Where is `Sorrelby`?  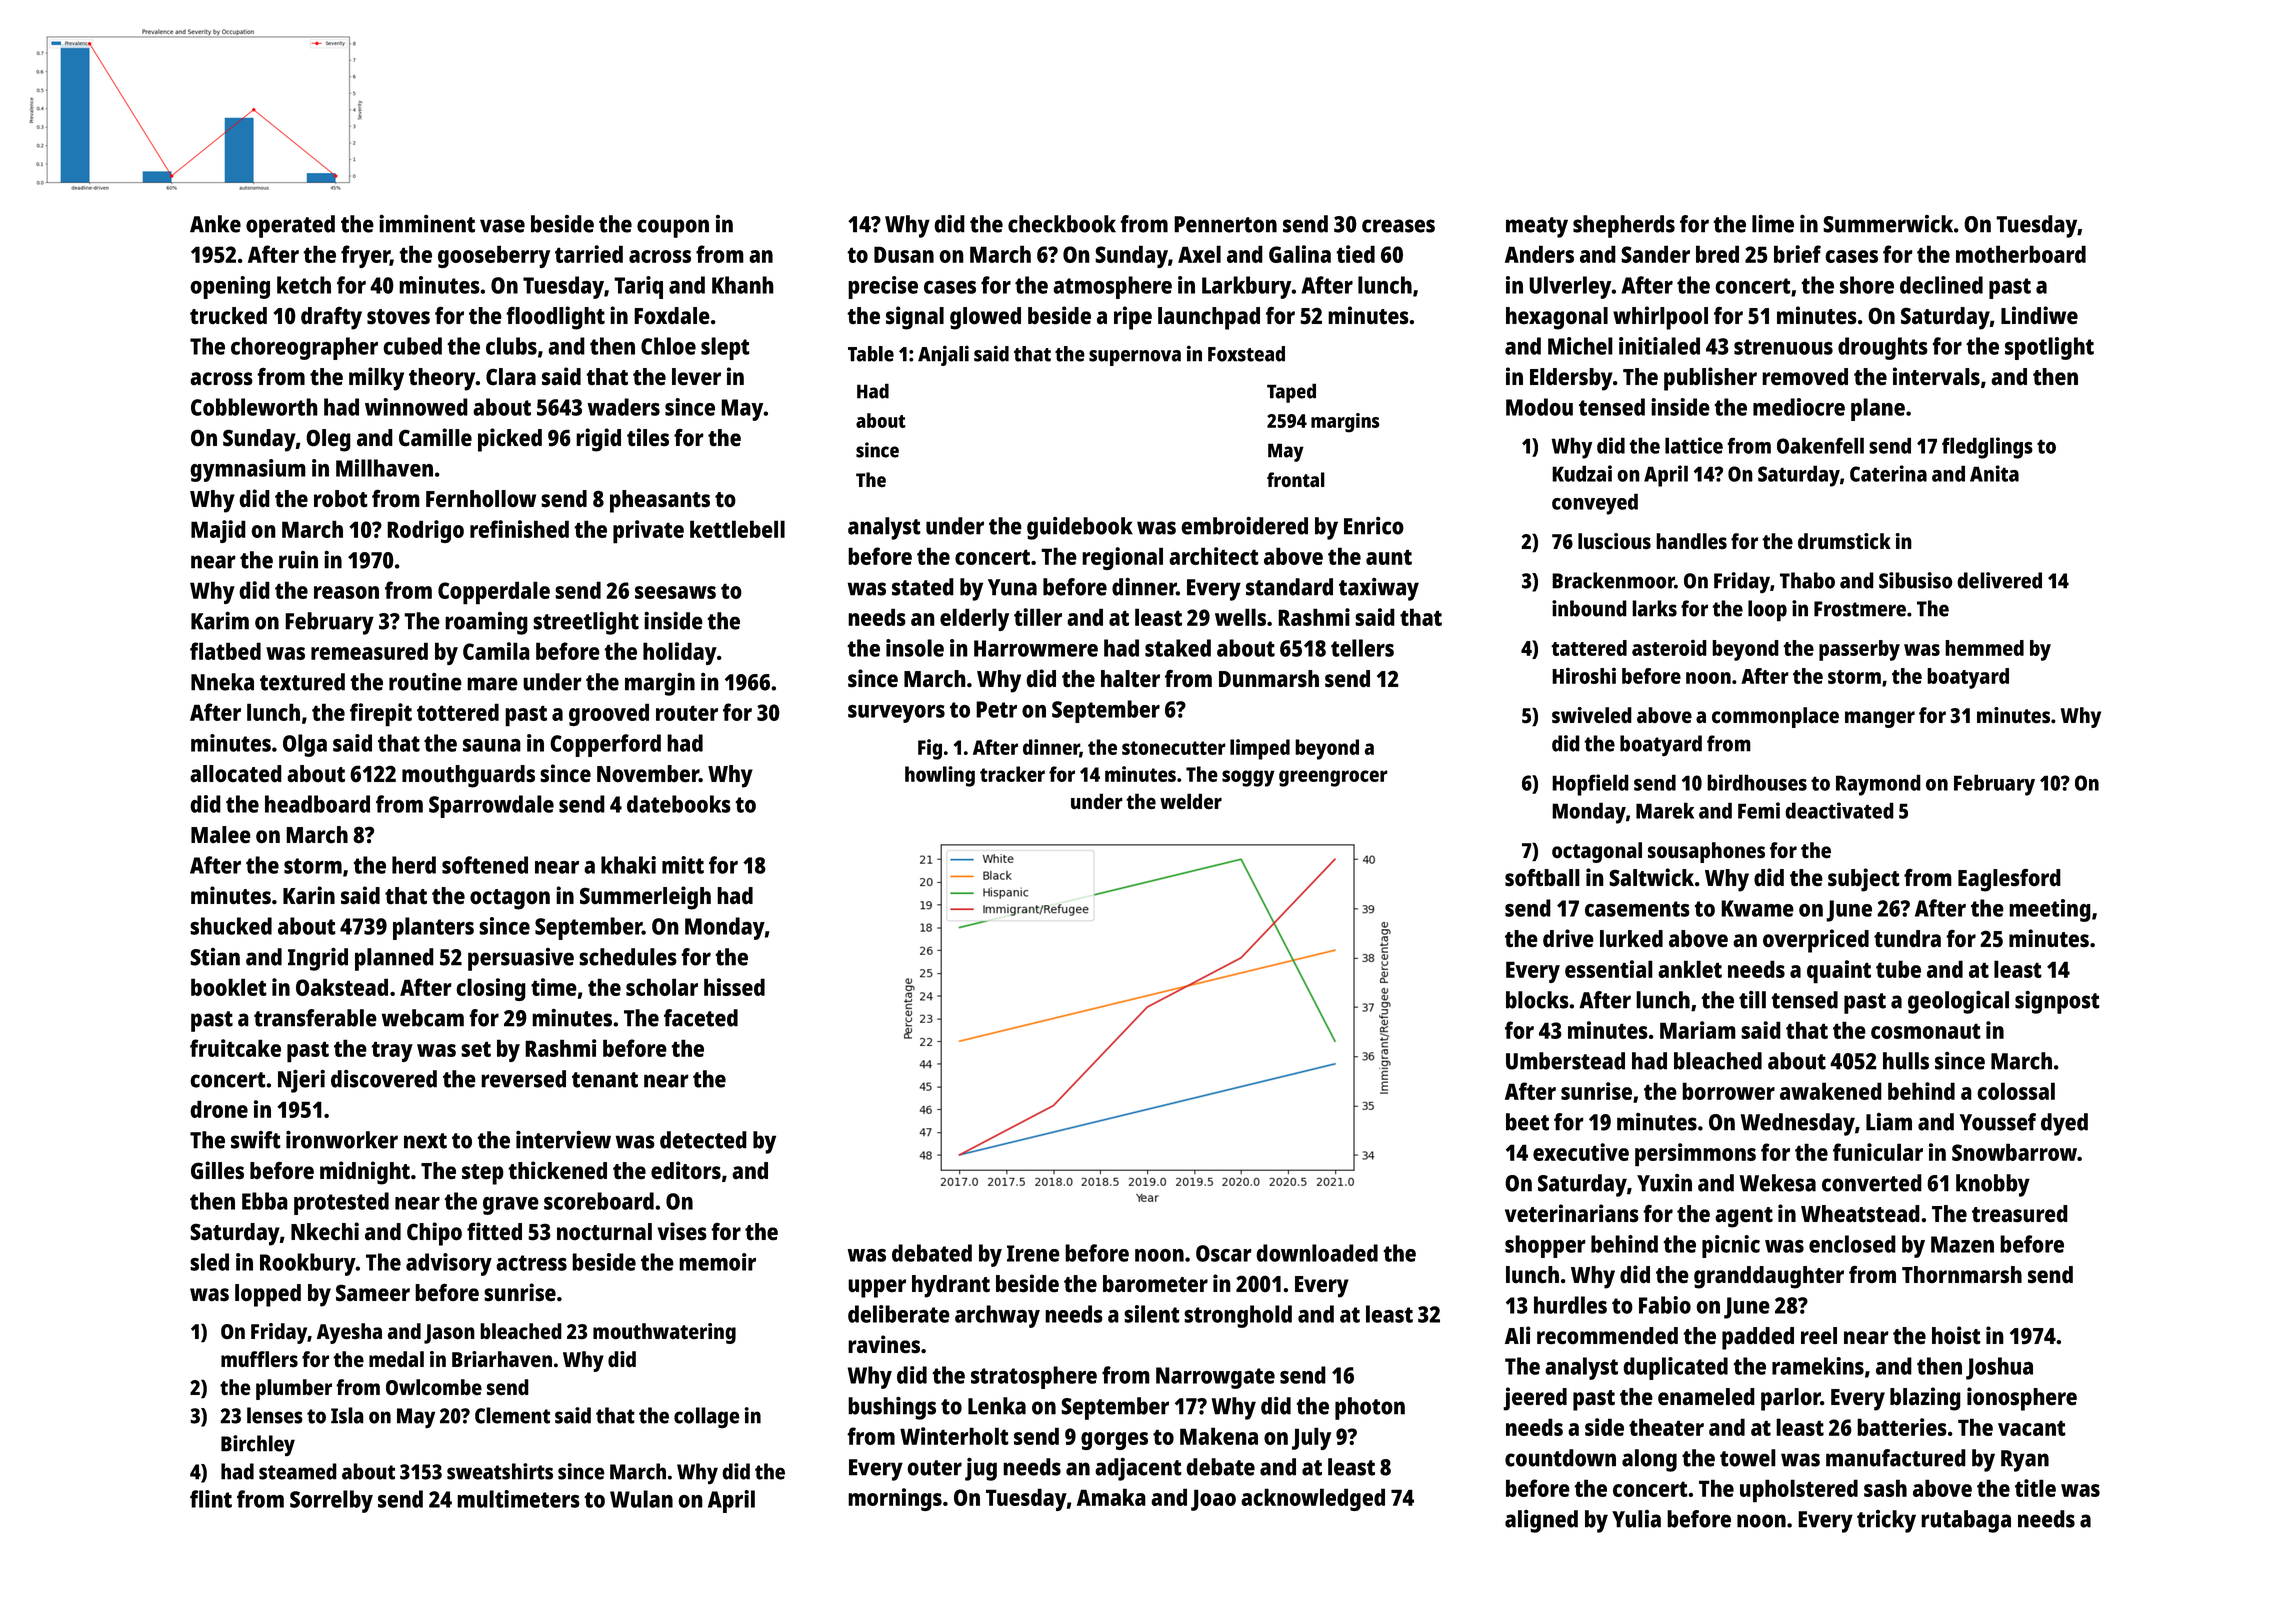
Sorrelby is located at coordinates (331, 1501).
